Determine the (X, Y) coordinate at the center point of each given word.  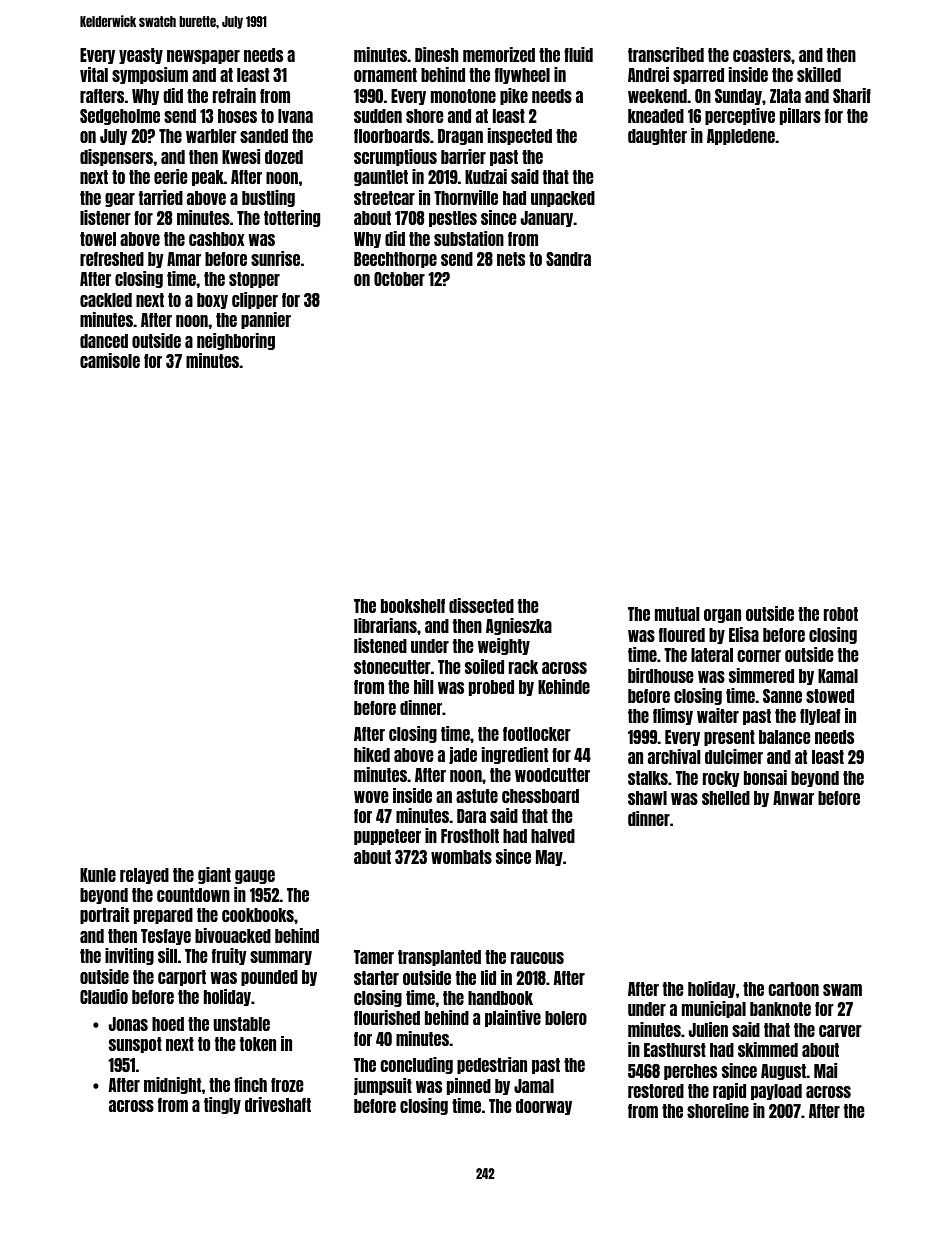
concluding (416, 1065)
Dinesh (436, 54)
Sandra (568, 259)
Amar (184, 259)
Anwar (793, 798)
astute (477, 796)
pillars (800, 116)
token (258, 1044)
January (547, 219)
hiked (372, 754)
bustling (268, 198)
